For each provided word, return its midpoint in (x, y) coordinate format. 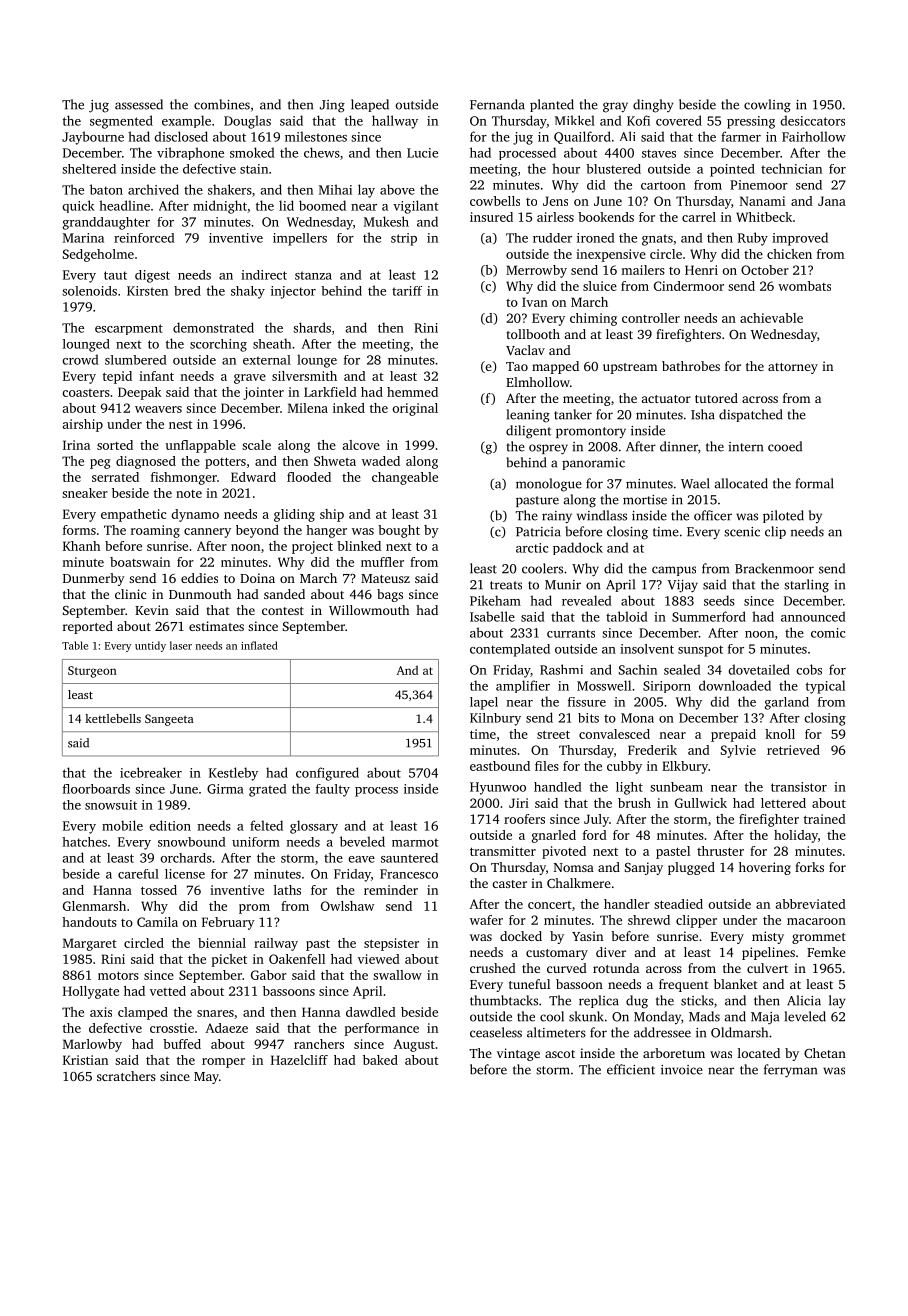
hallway (395, 122)
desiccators (812, 120)
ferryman (790, 1071)
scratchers (126, 1076)
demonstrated (213, 327)
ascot (560, 1054)
